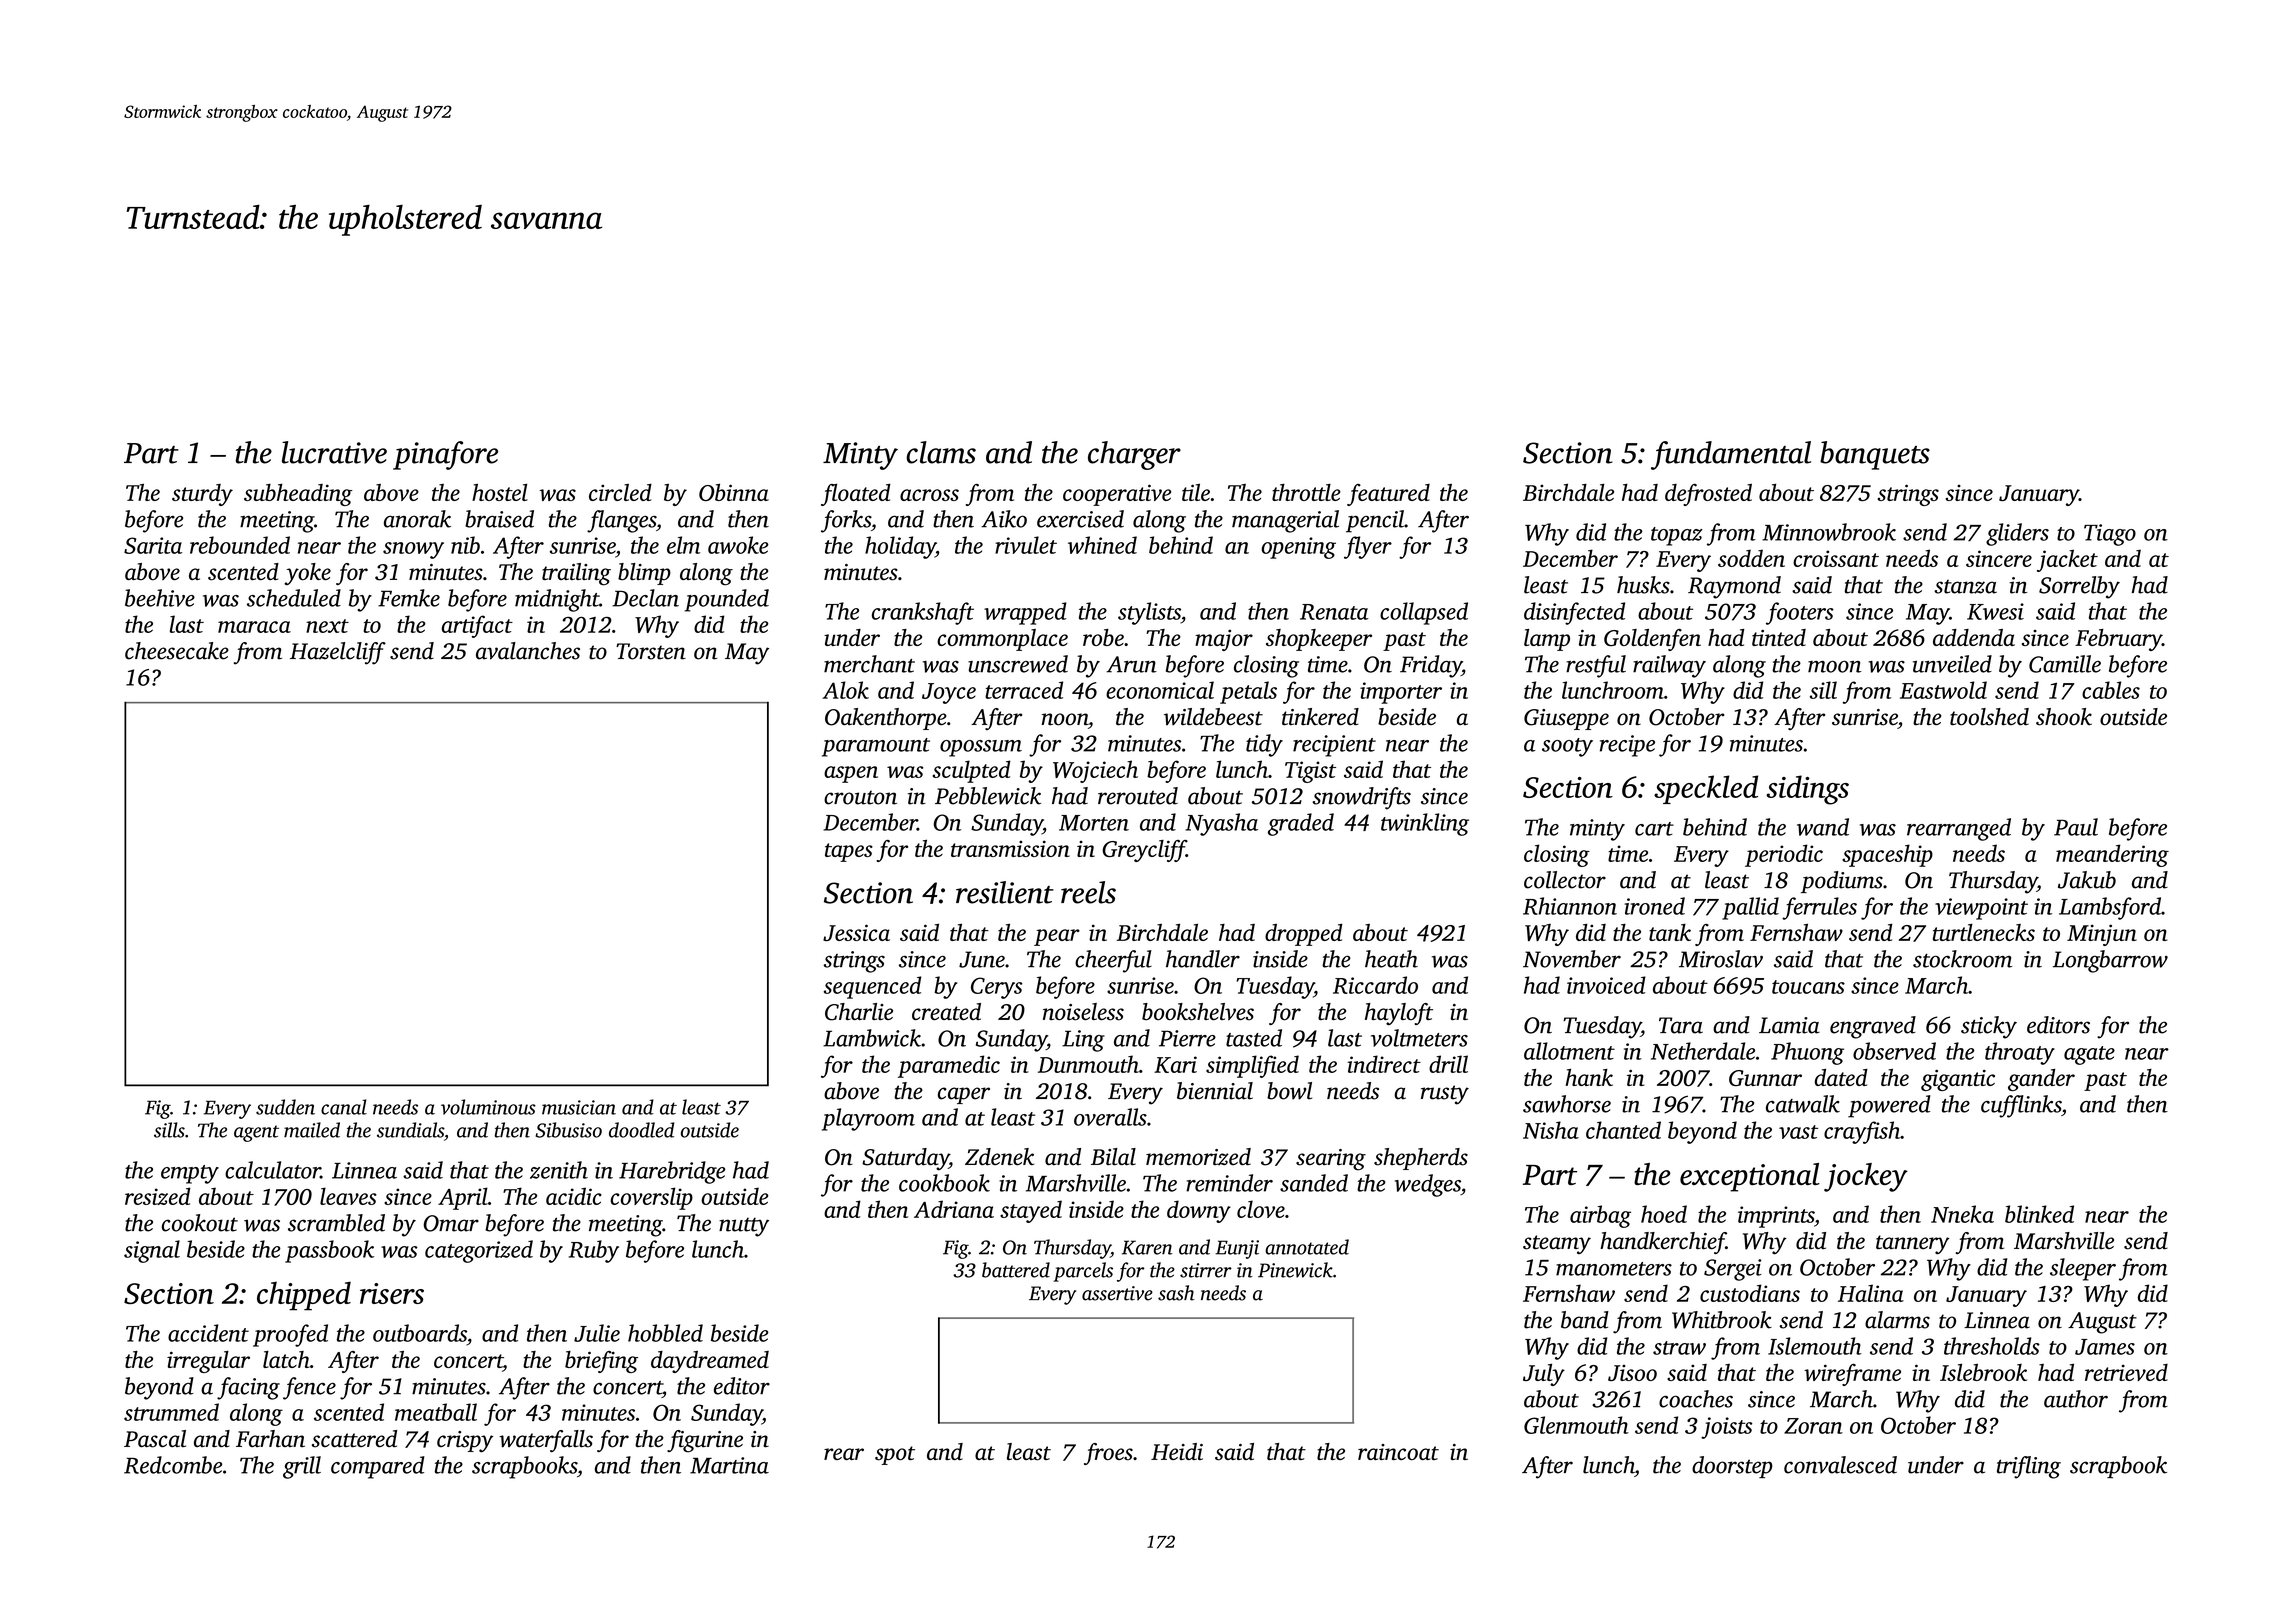 This screenshot has height=1620, width=2292. What do you see at coordinates (1334, 612) in the screenshot?
I see `Renata` at bounding box center [1334, 612].
